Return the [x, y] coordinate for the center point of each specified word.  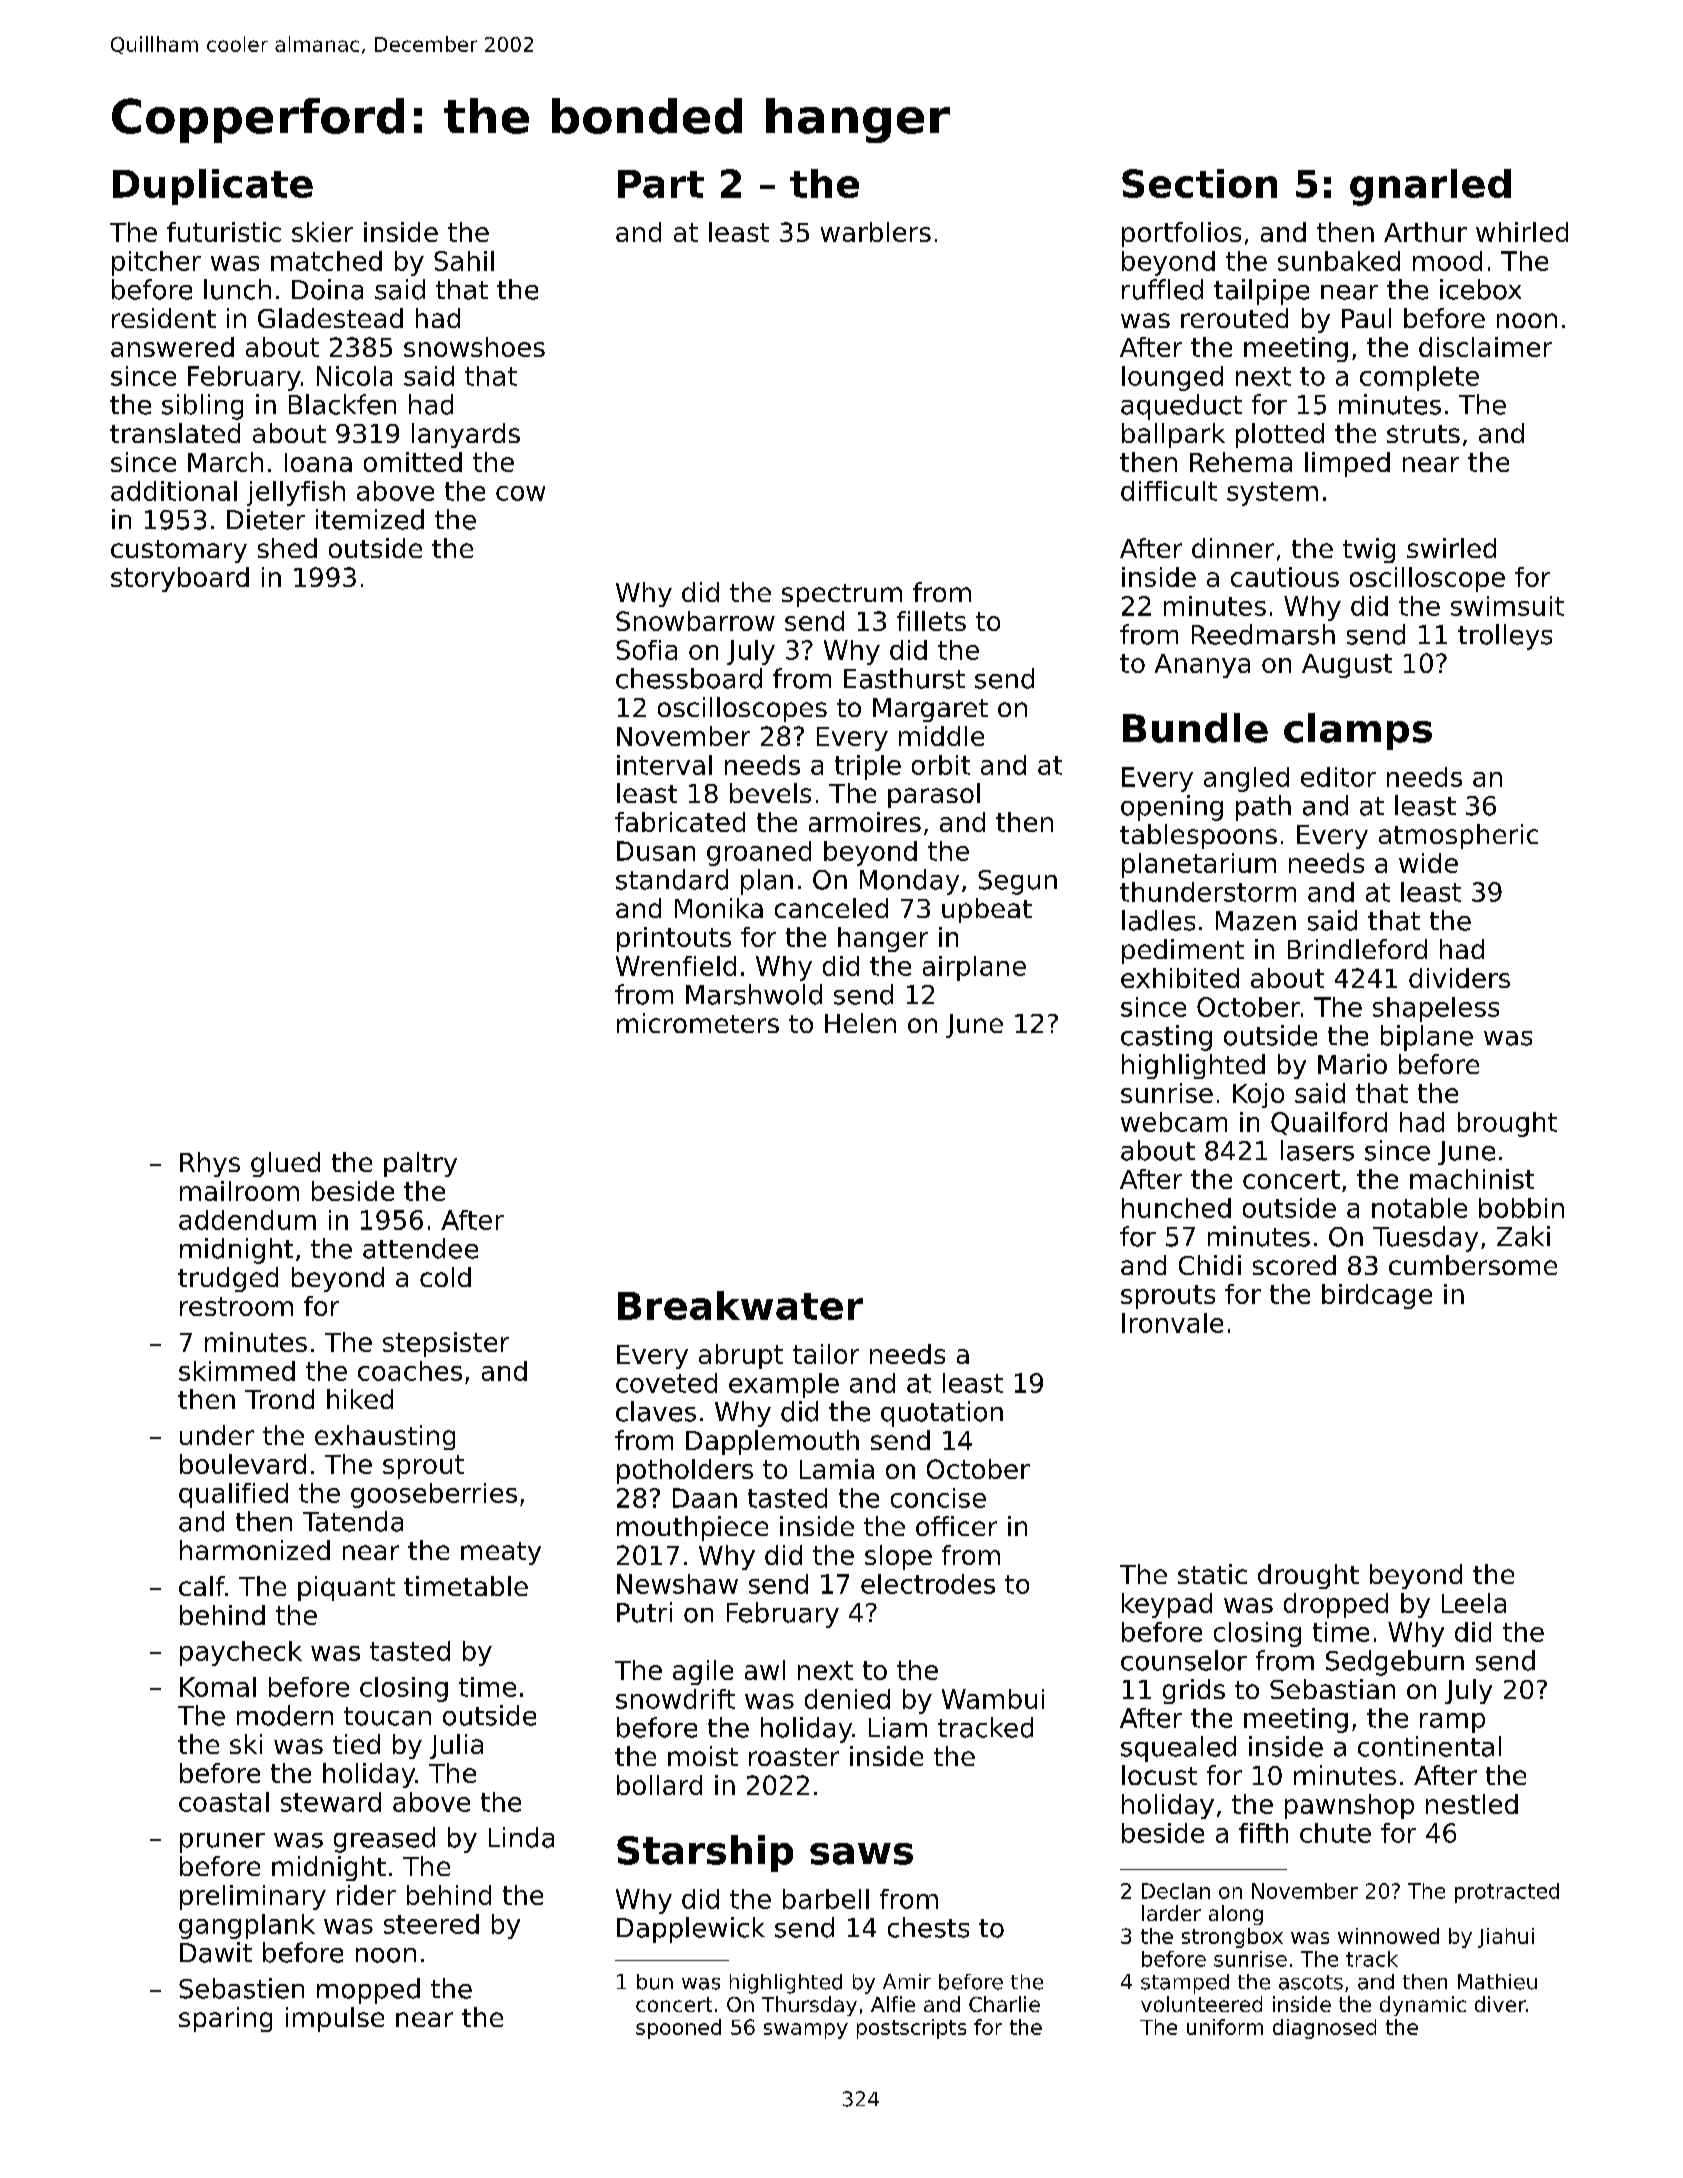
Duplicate [213, 187]
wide [1428, 863]
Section [1199, 183]
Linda [521, 1837]
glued [285, 1164]
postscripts [911, 2029]
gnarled [1430, 187]
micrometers [698, 1023]
